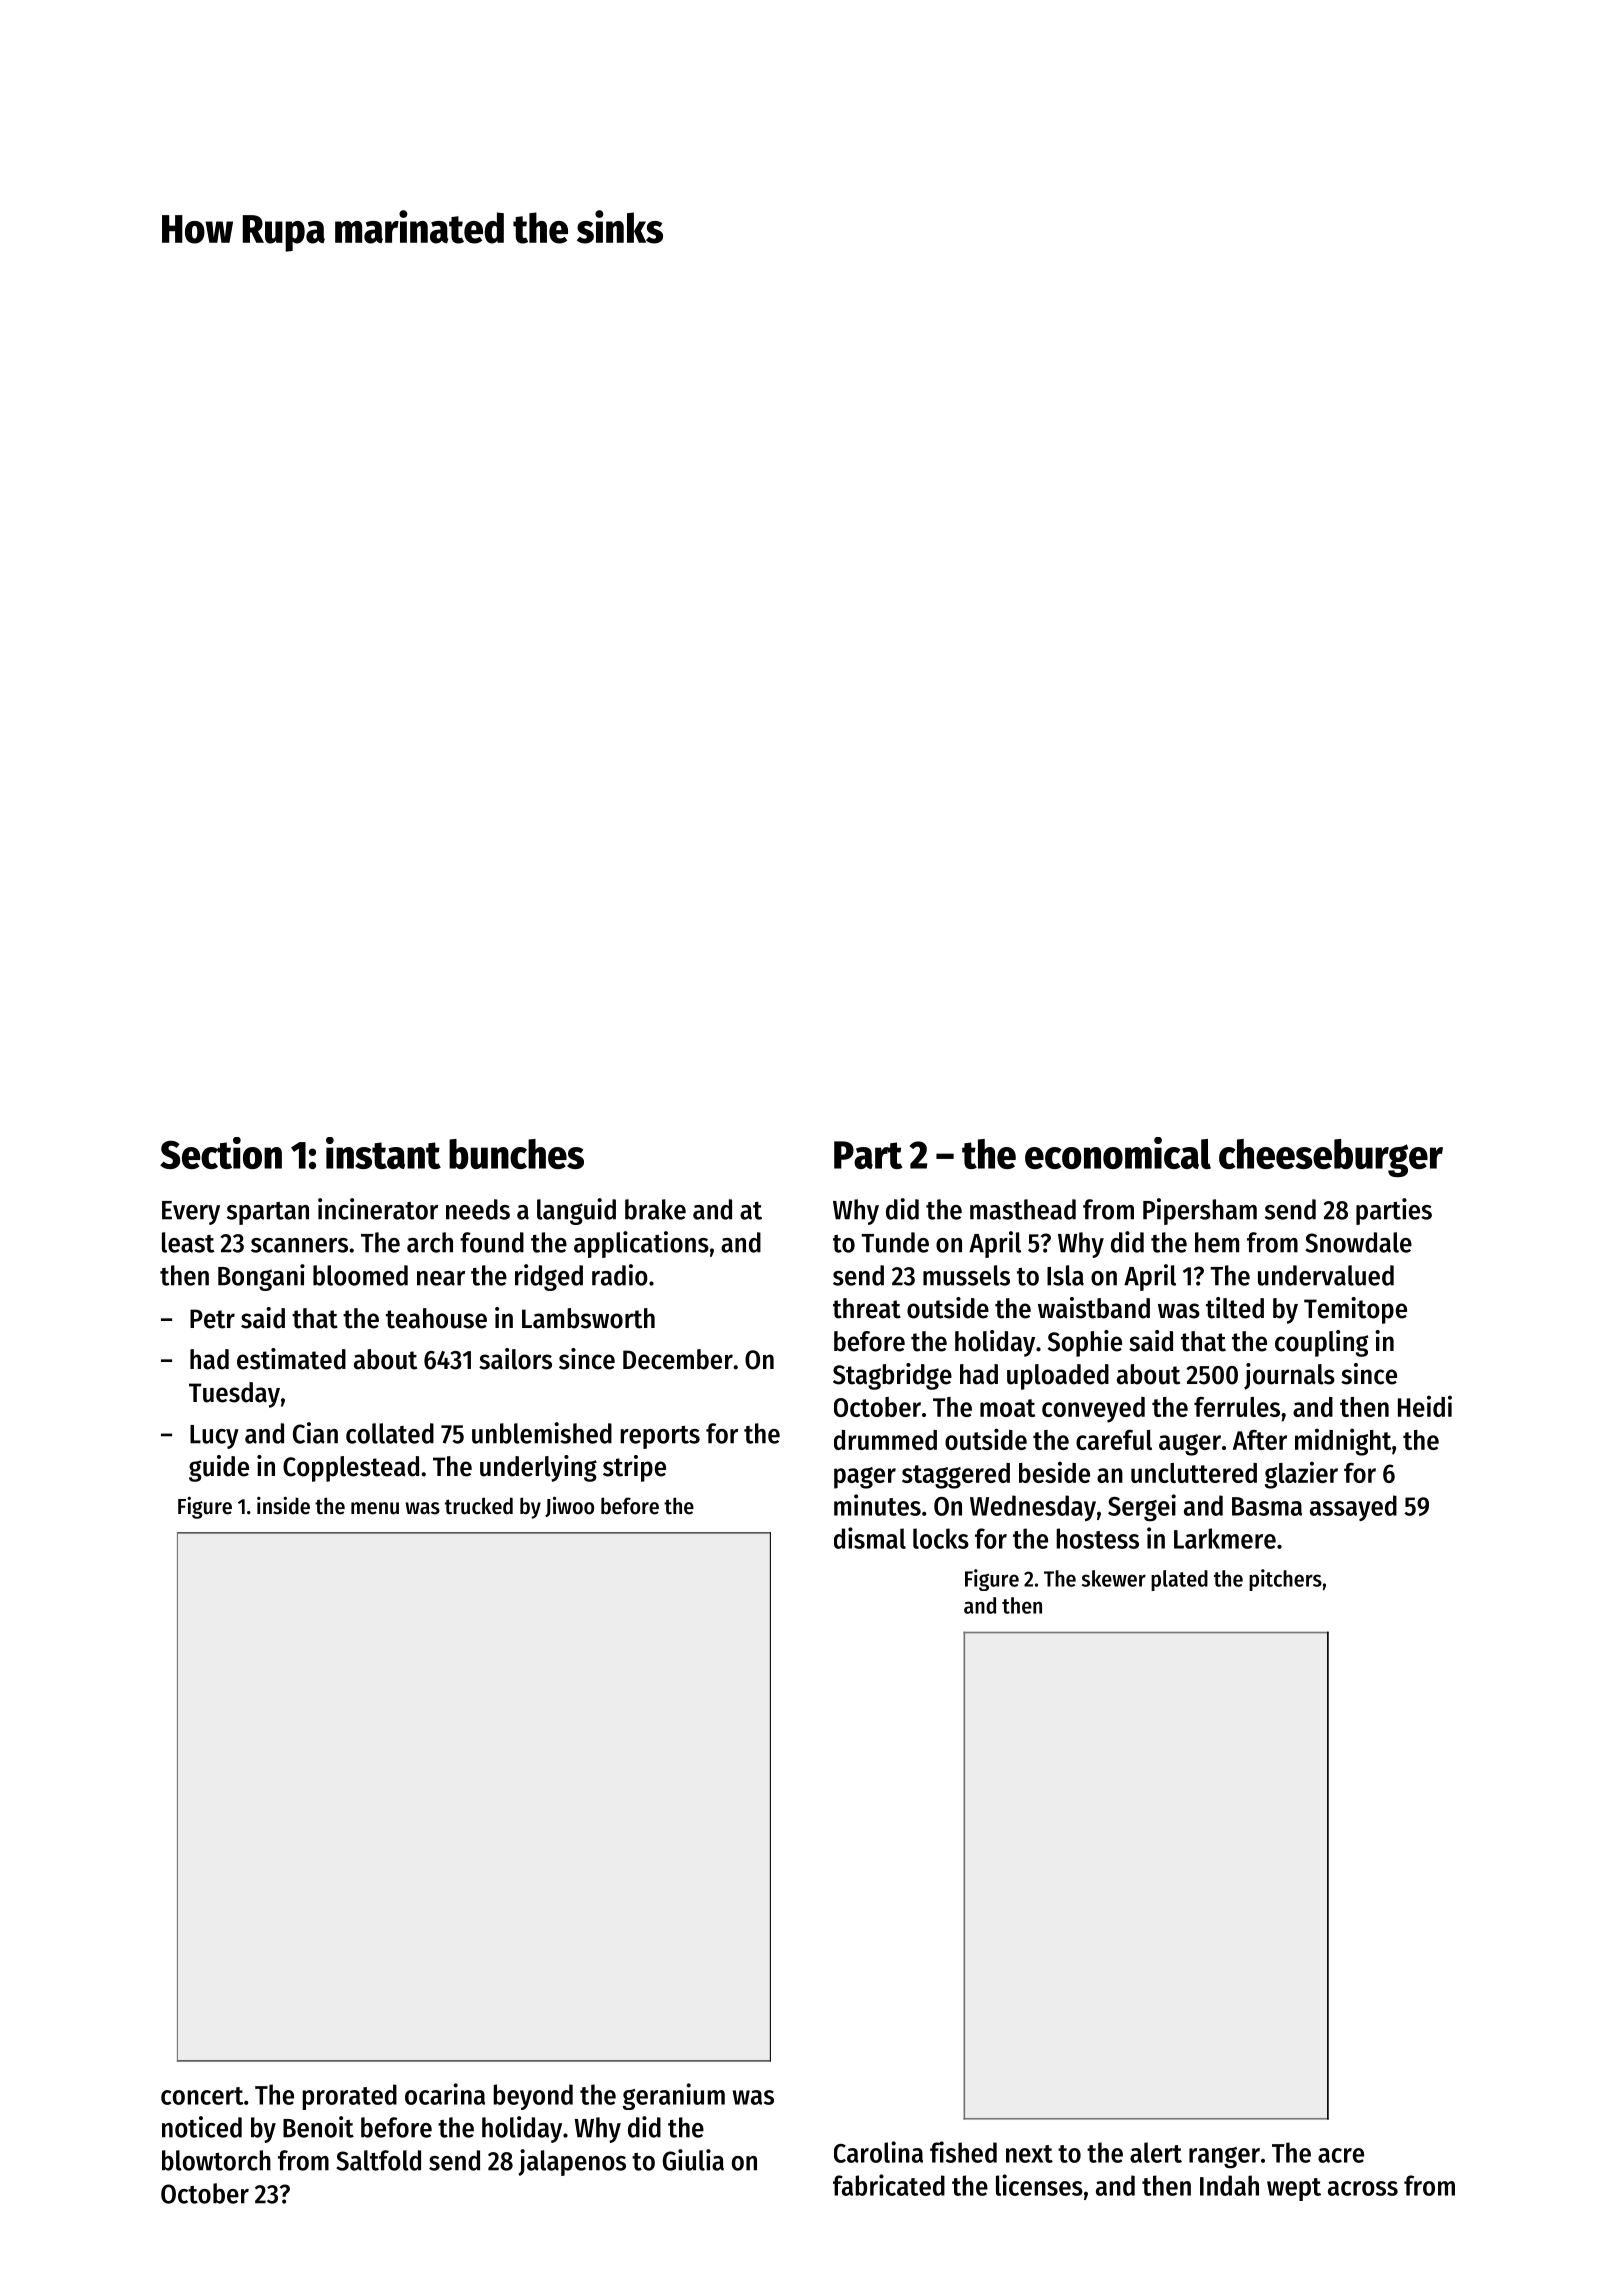 This document has width=1620, height=2292. What do you see at coordinates (1039, 2185) in the document?
I see `licenses` at bounding box center [1039, 2185].
